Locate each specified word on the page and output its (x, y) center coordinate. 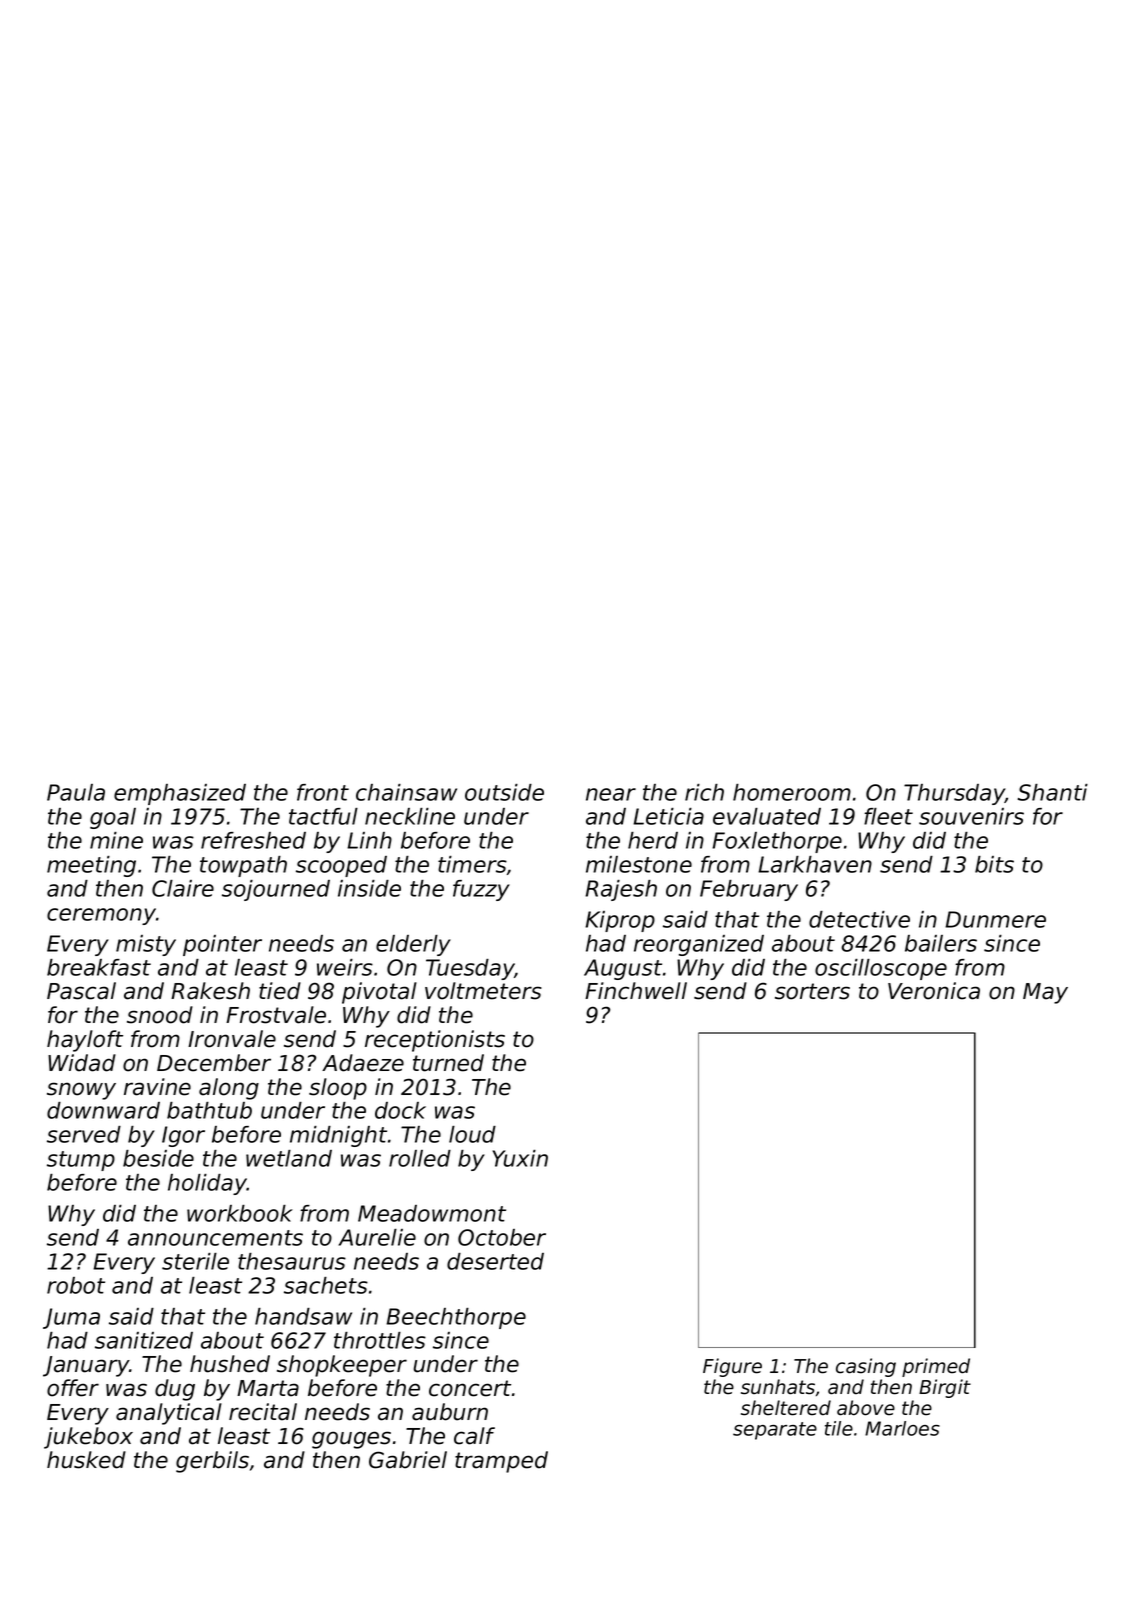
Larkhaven (815, 864)
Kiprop (620, 921)
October (502, 1237)
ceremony (101, 916)
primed (936, 1367)
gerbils (212, 1462)
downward (103, 1110)
